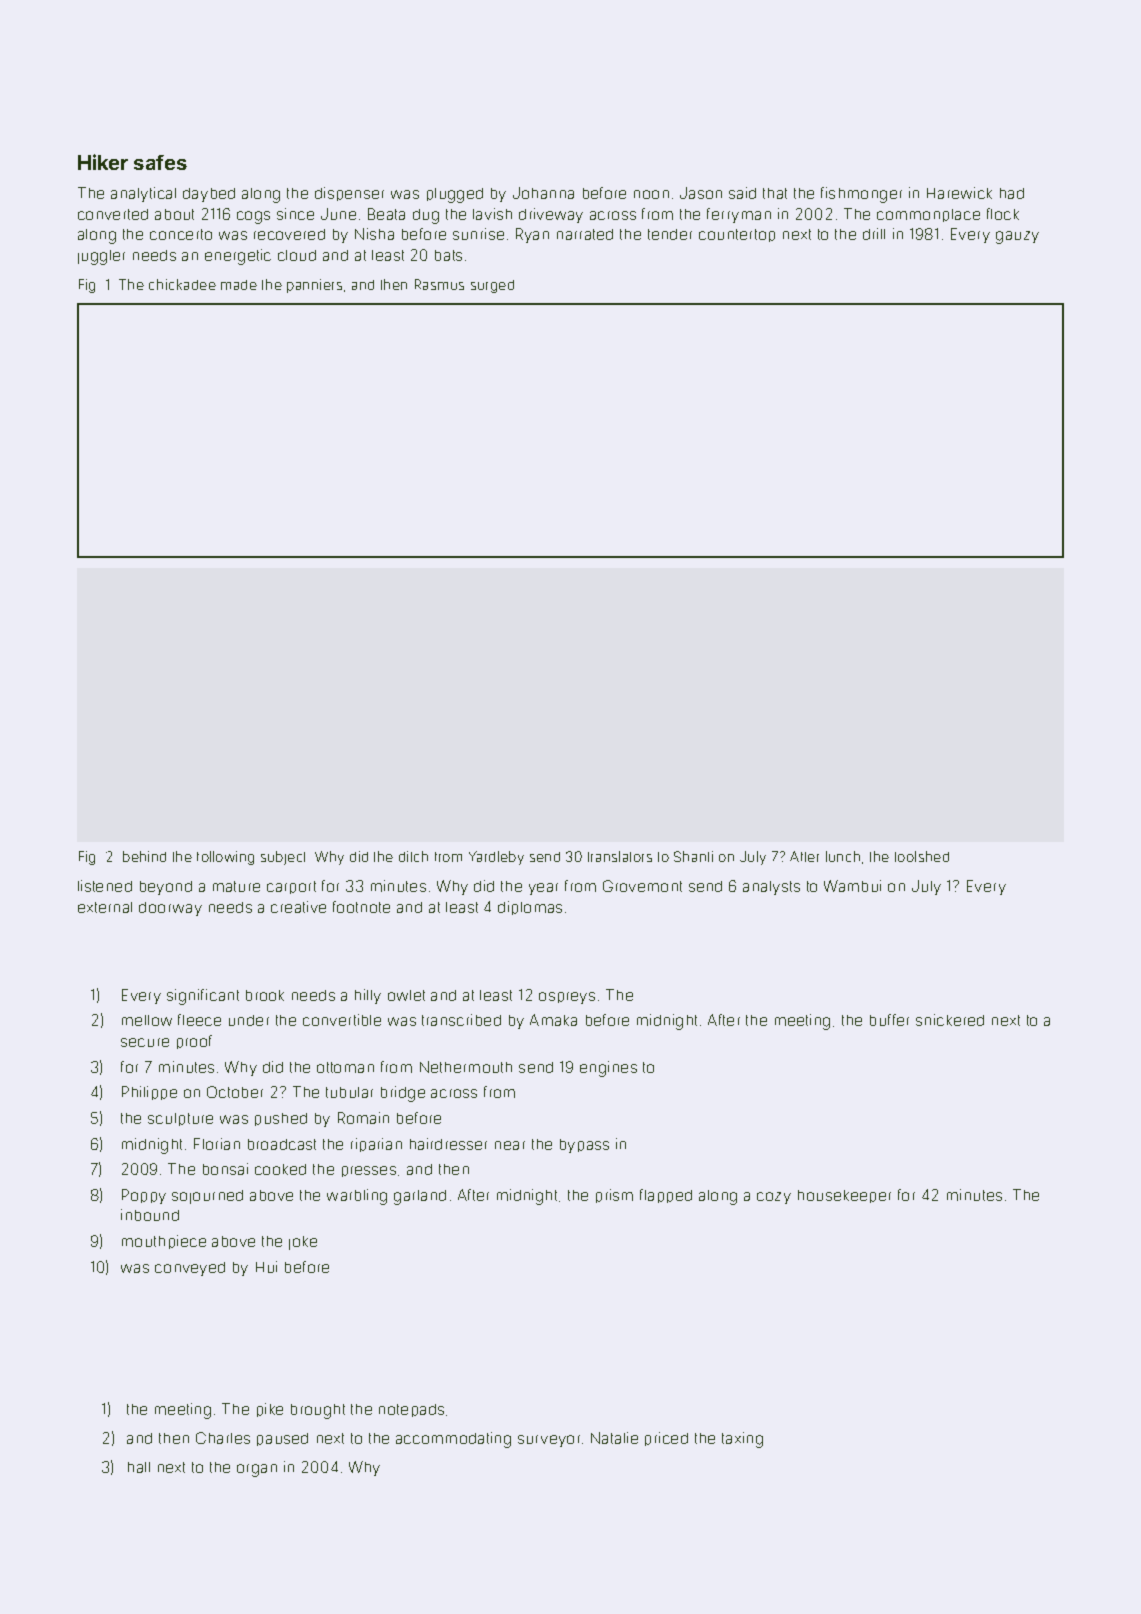 The width and height of the screenshot is (1141, 1614). What do you see at coordinates (170, 909) in the screenshot?
I see `doorway` at bounding box center [170, 909].
